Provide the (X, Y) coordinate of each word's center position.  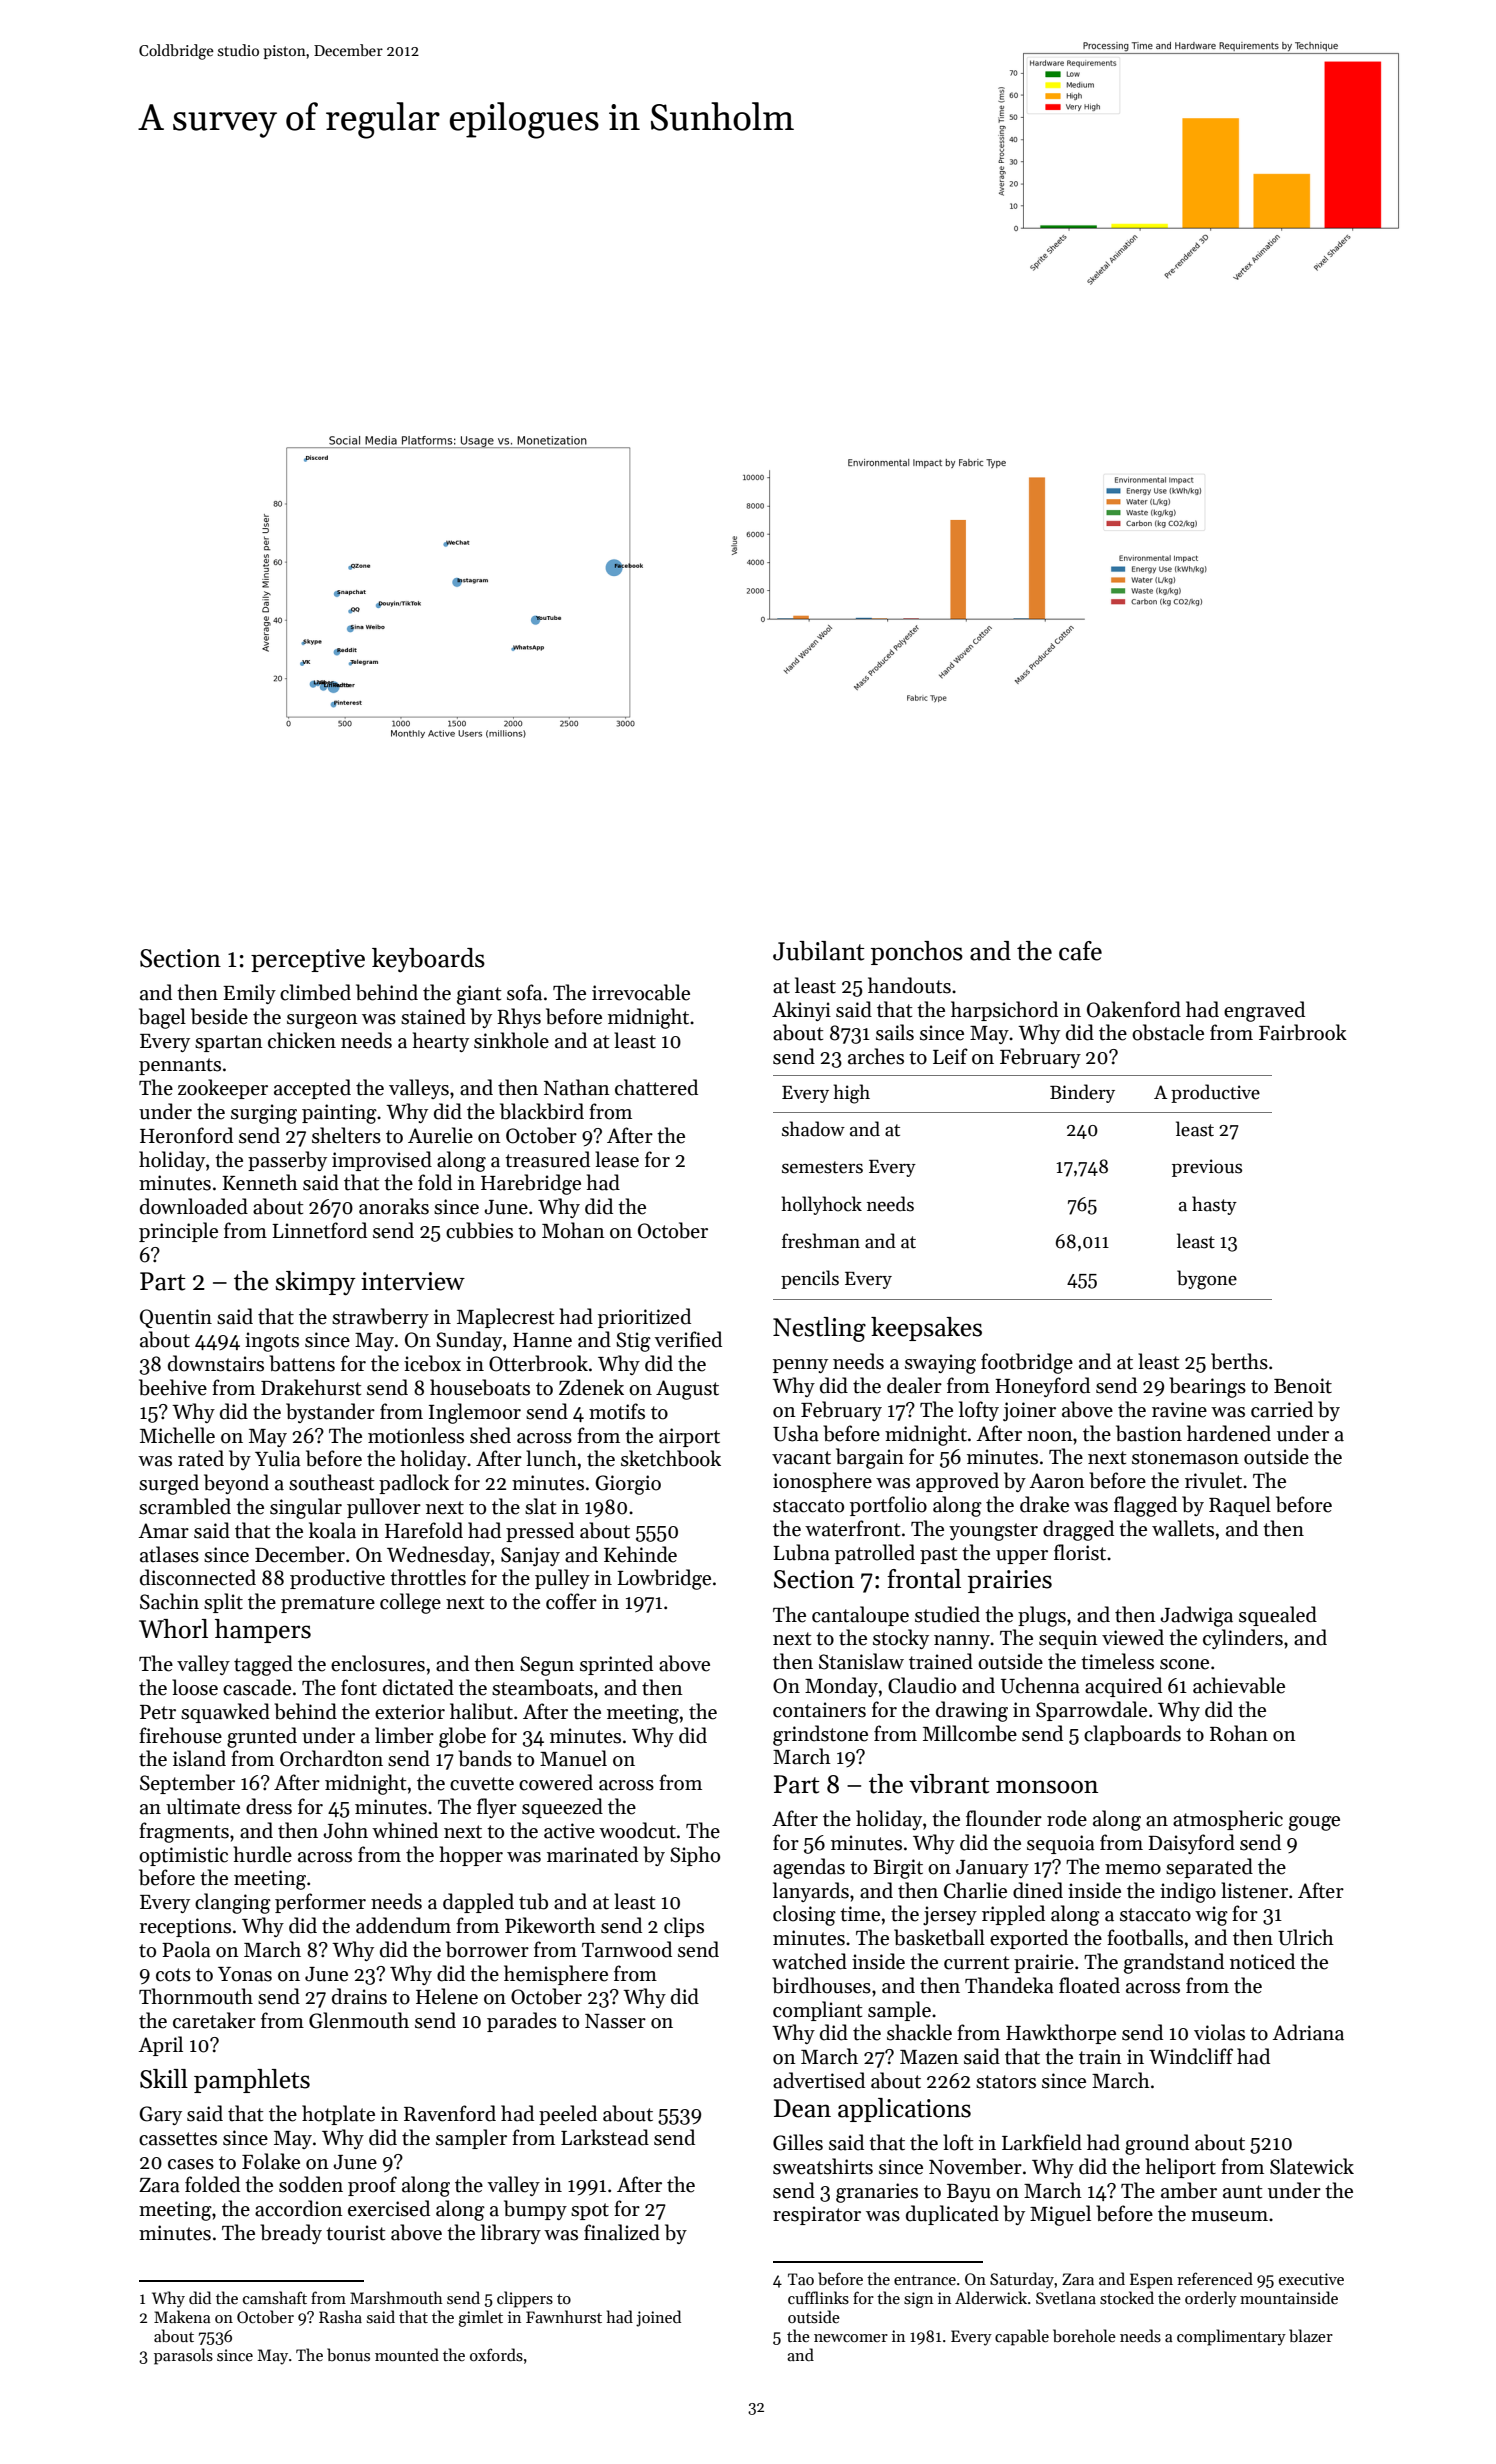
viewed (1133, 1637)
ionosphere (822, 1482)
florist (1080, 1552)
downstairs (216, 1363)
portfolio (888, 1506)
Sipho (695, 1856)
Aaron (1057, 1481)
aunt (1243, 2192)
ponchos (917, 953)
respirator (817, 2215)
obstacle (1168, 1032)
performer (320, 1903)
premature (328, 1604)
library (511, 2234)
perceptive (308, 960)
